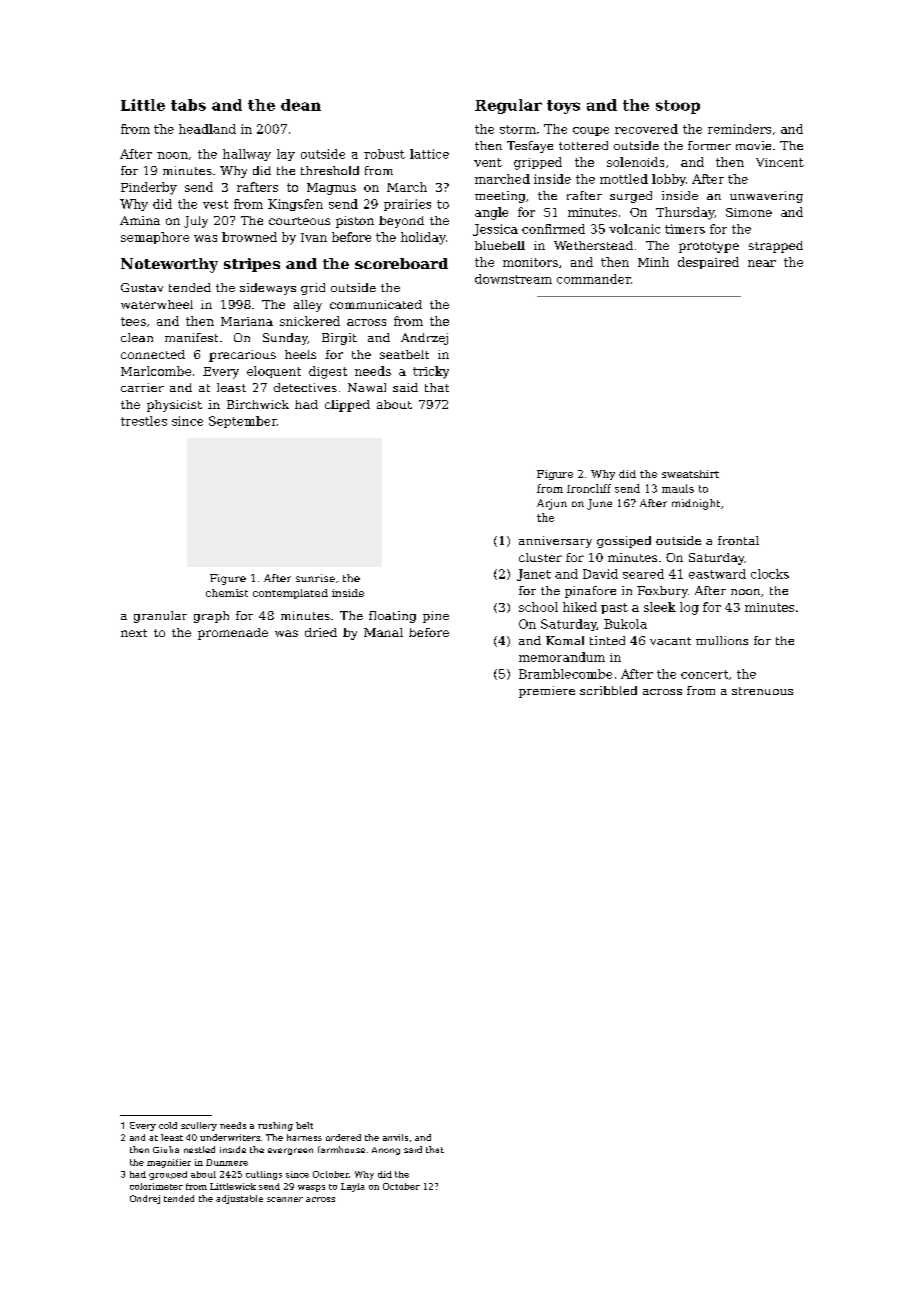 This document has height=1308, width=924. I want to click on Ondrej, so click(145, 1199).
